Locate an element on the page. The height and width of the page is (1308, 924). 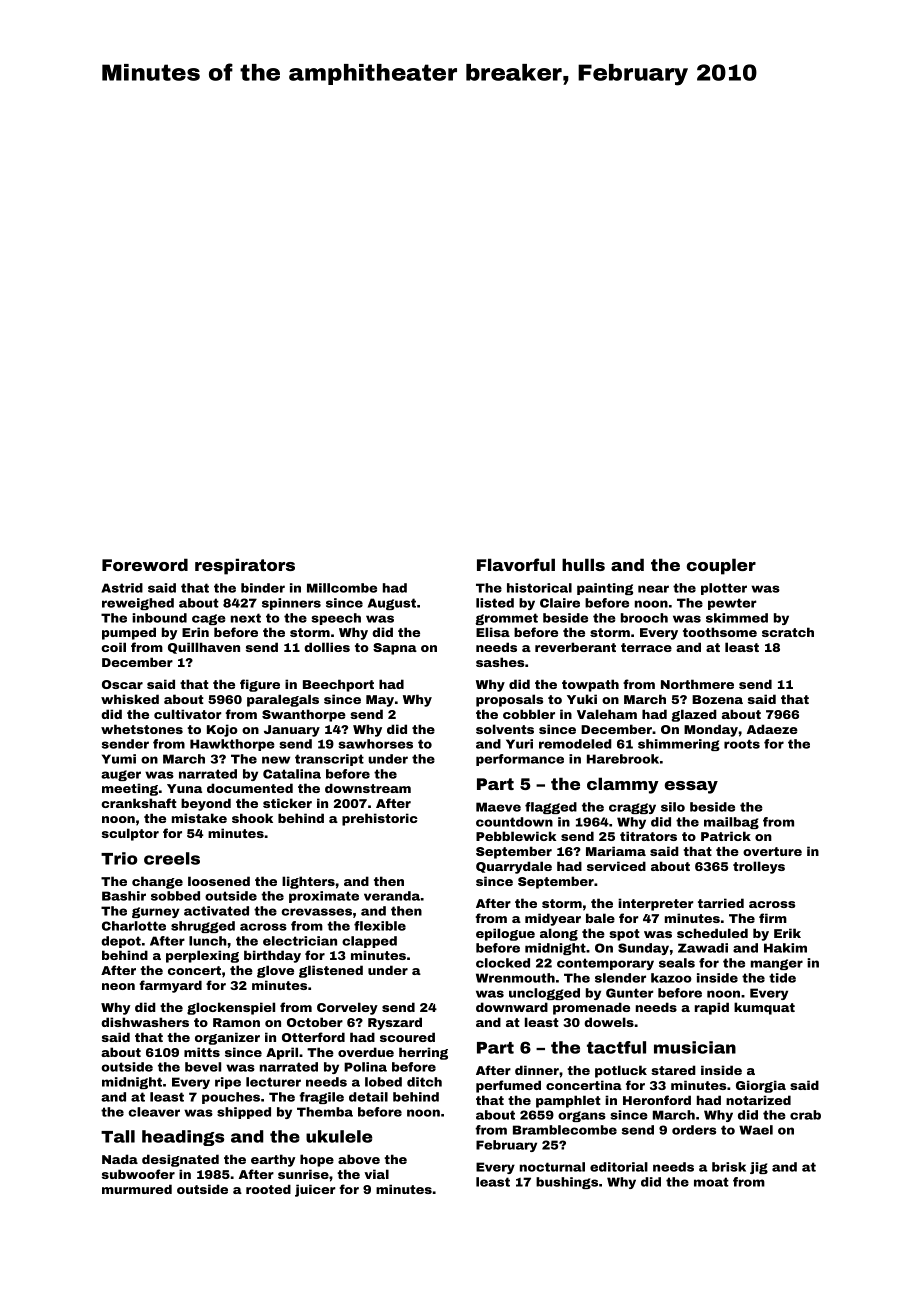
binder is located at coordinates (263, 588).
